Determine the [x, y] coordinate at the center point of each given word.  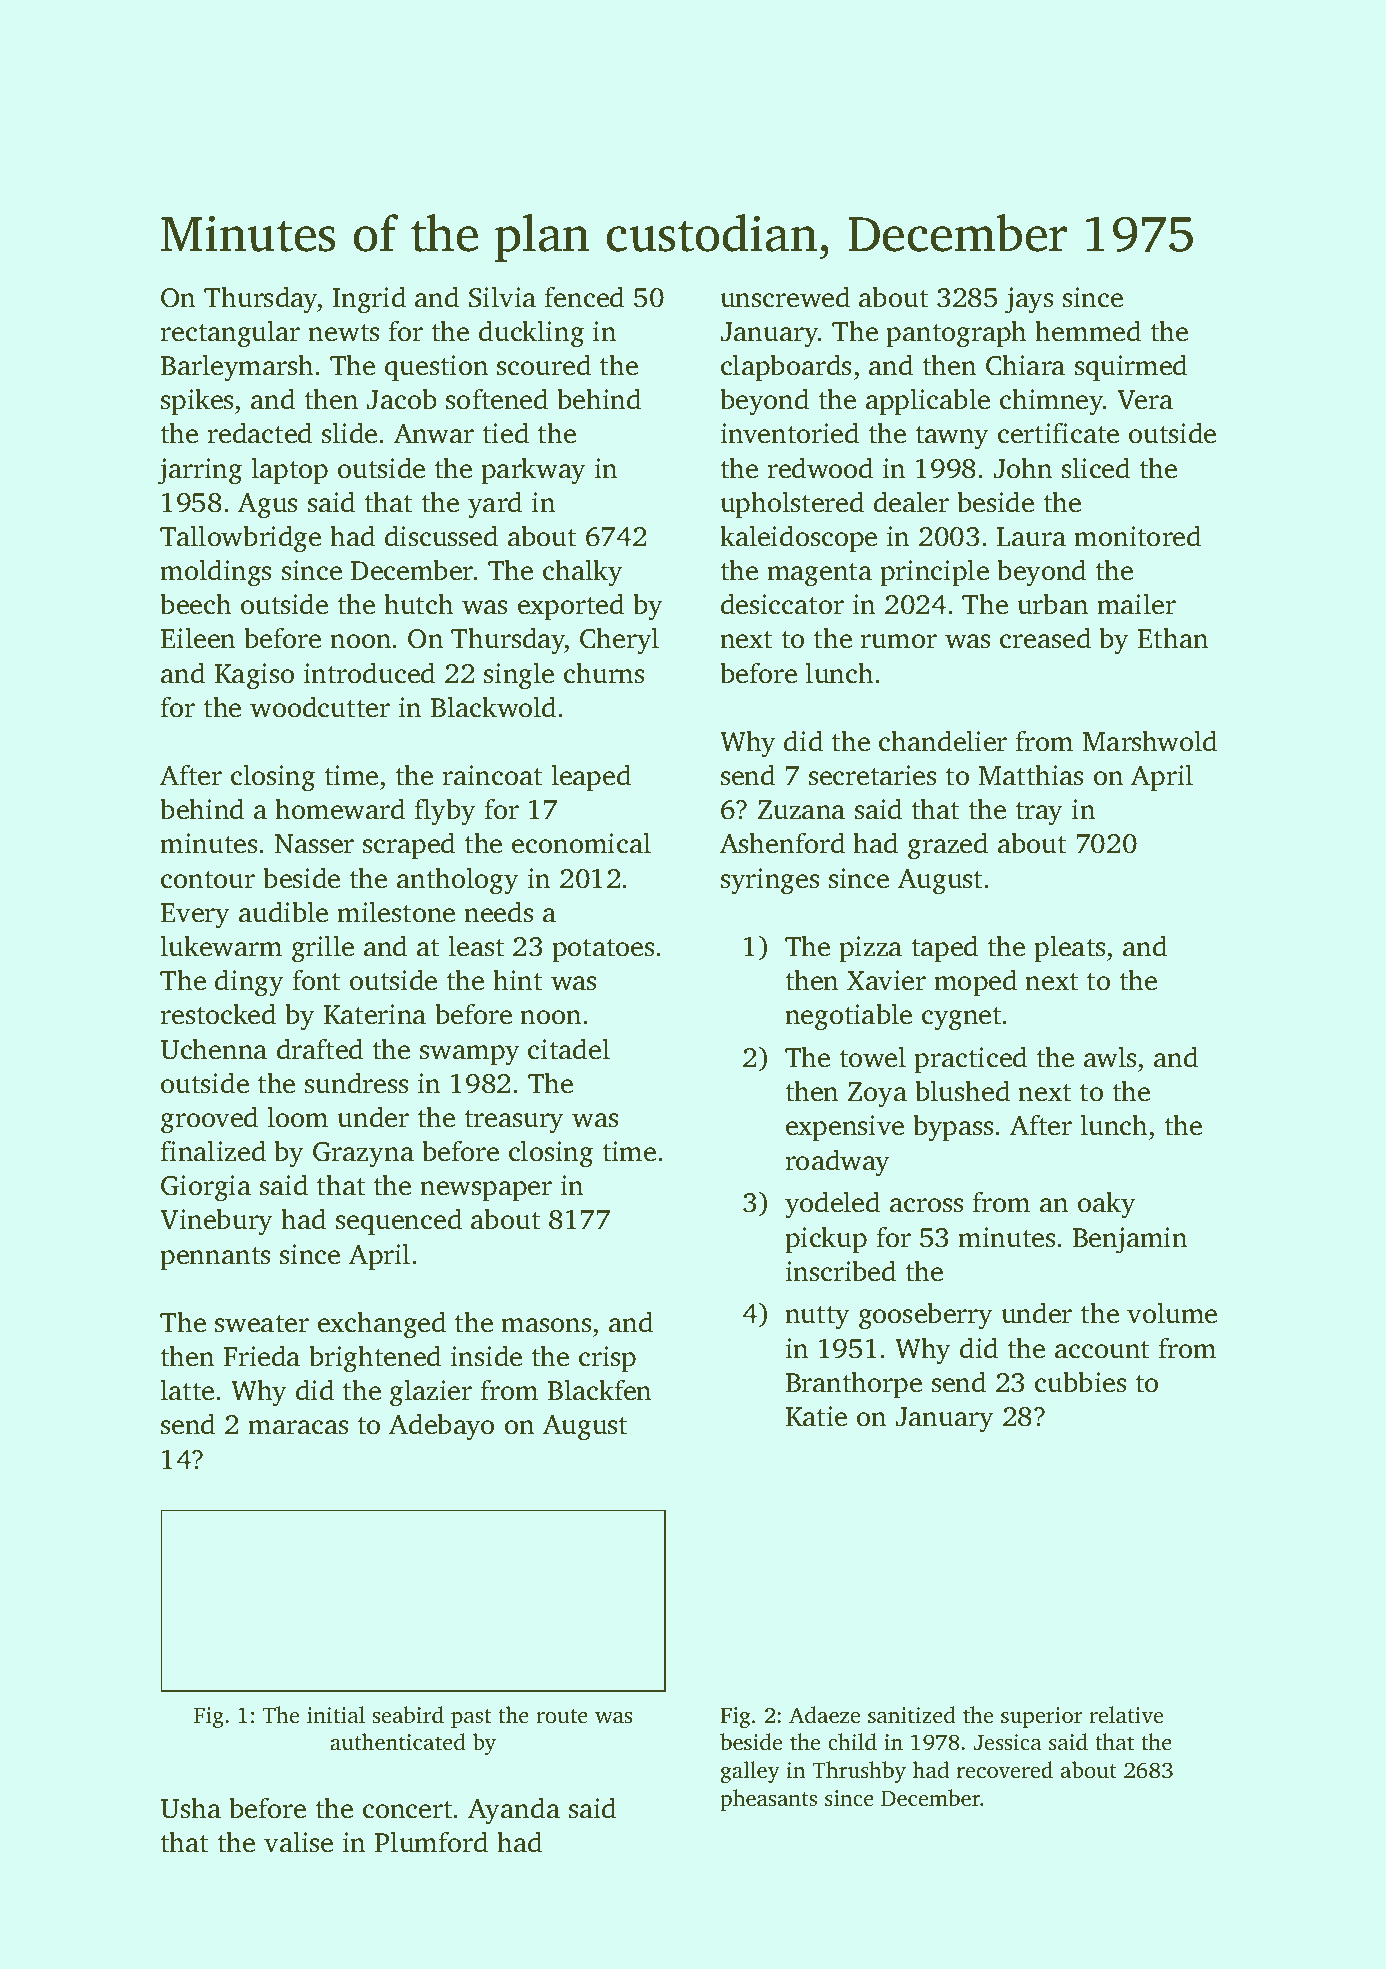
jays [1029, 300]
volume [1172, 1313]
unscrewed [785, 297]
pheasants [768, 1800]
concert [408, 1810]
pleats [1069, 948]
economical [581, 843]
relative [1126, 1715]
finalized [213, 1151]
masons [546, 1325]
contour [208, 880]
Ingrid [369, 300]
